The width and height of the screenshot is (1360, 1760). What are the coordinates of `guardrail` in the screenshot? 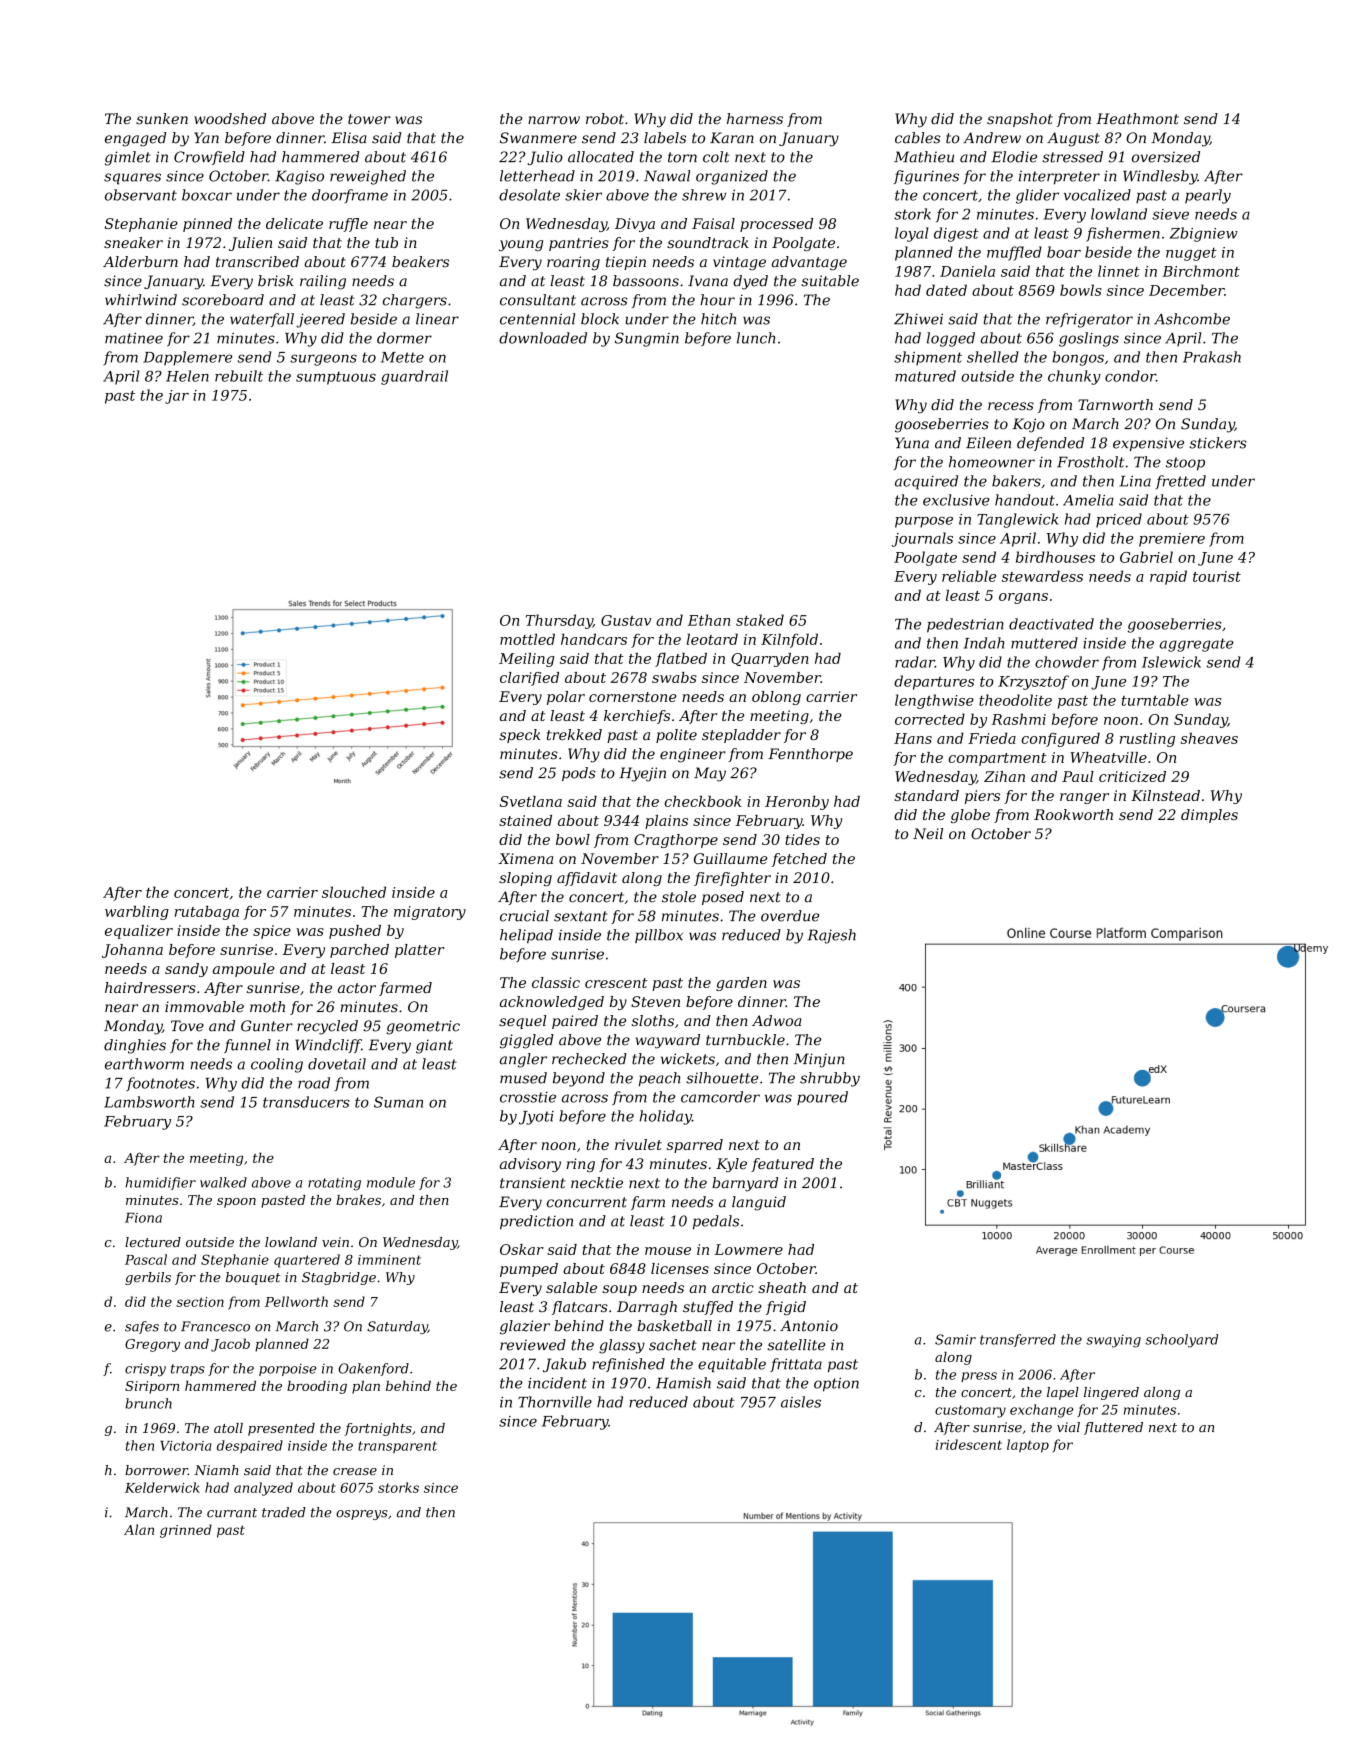 It's located at (414, 377).
